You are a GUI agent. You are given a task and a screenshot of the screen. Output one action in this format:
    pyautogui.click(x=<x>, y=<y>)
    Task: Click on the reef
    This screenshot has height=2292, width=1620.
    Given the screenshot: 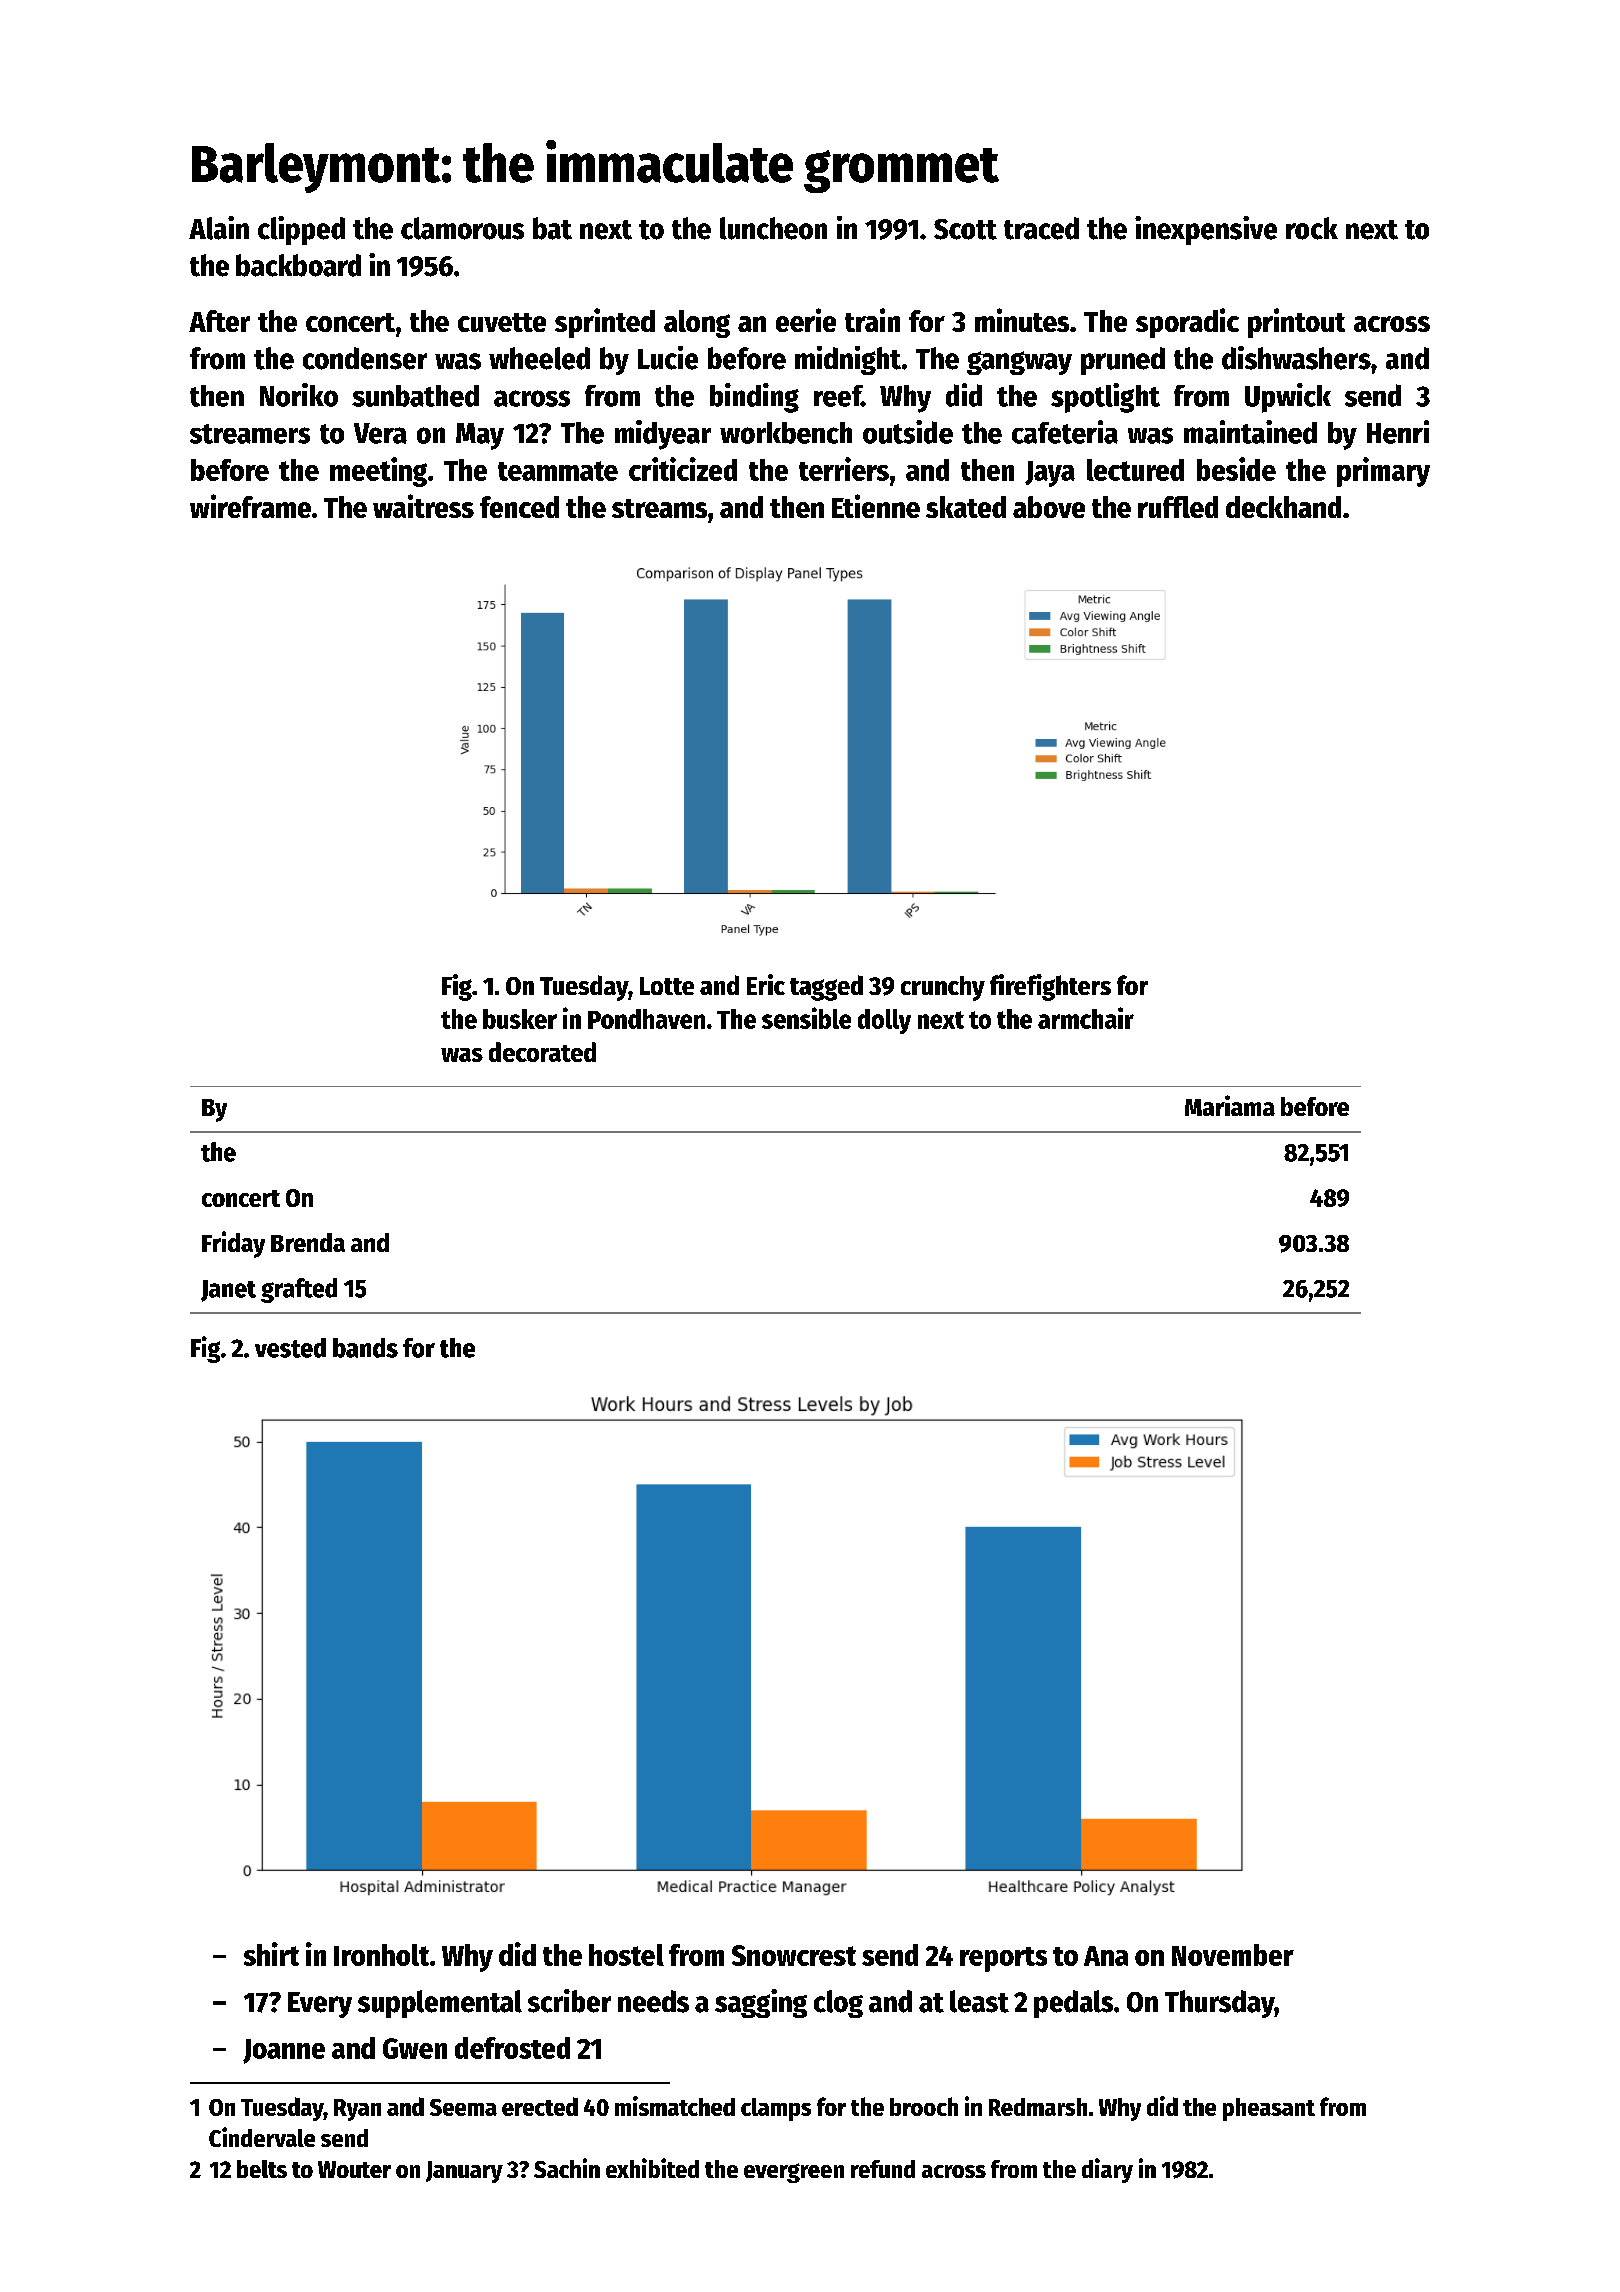 What is the action you would take?
    pyautogui.click(x=838, y=396)
